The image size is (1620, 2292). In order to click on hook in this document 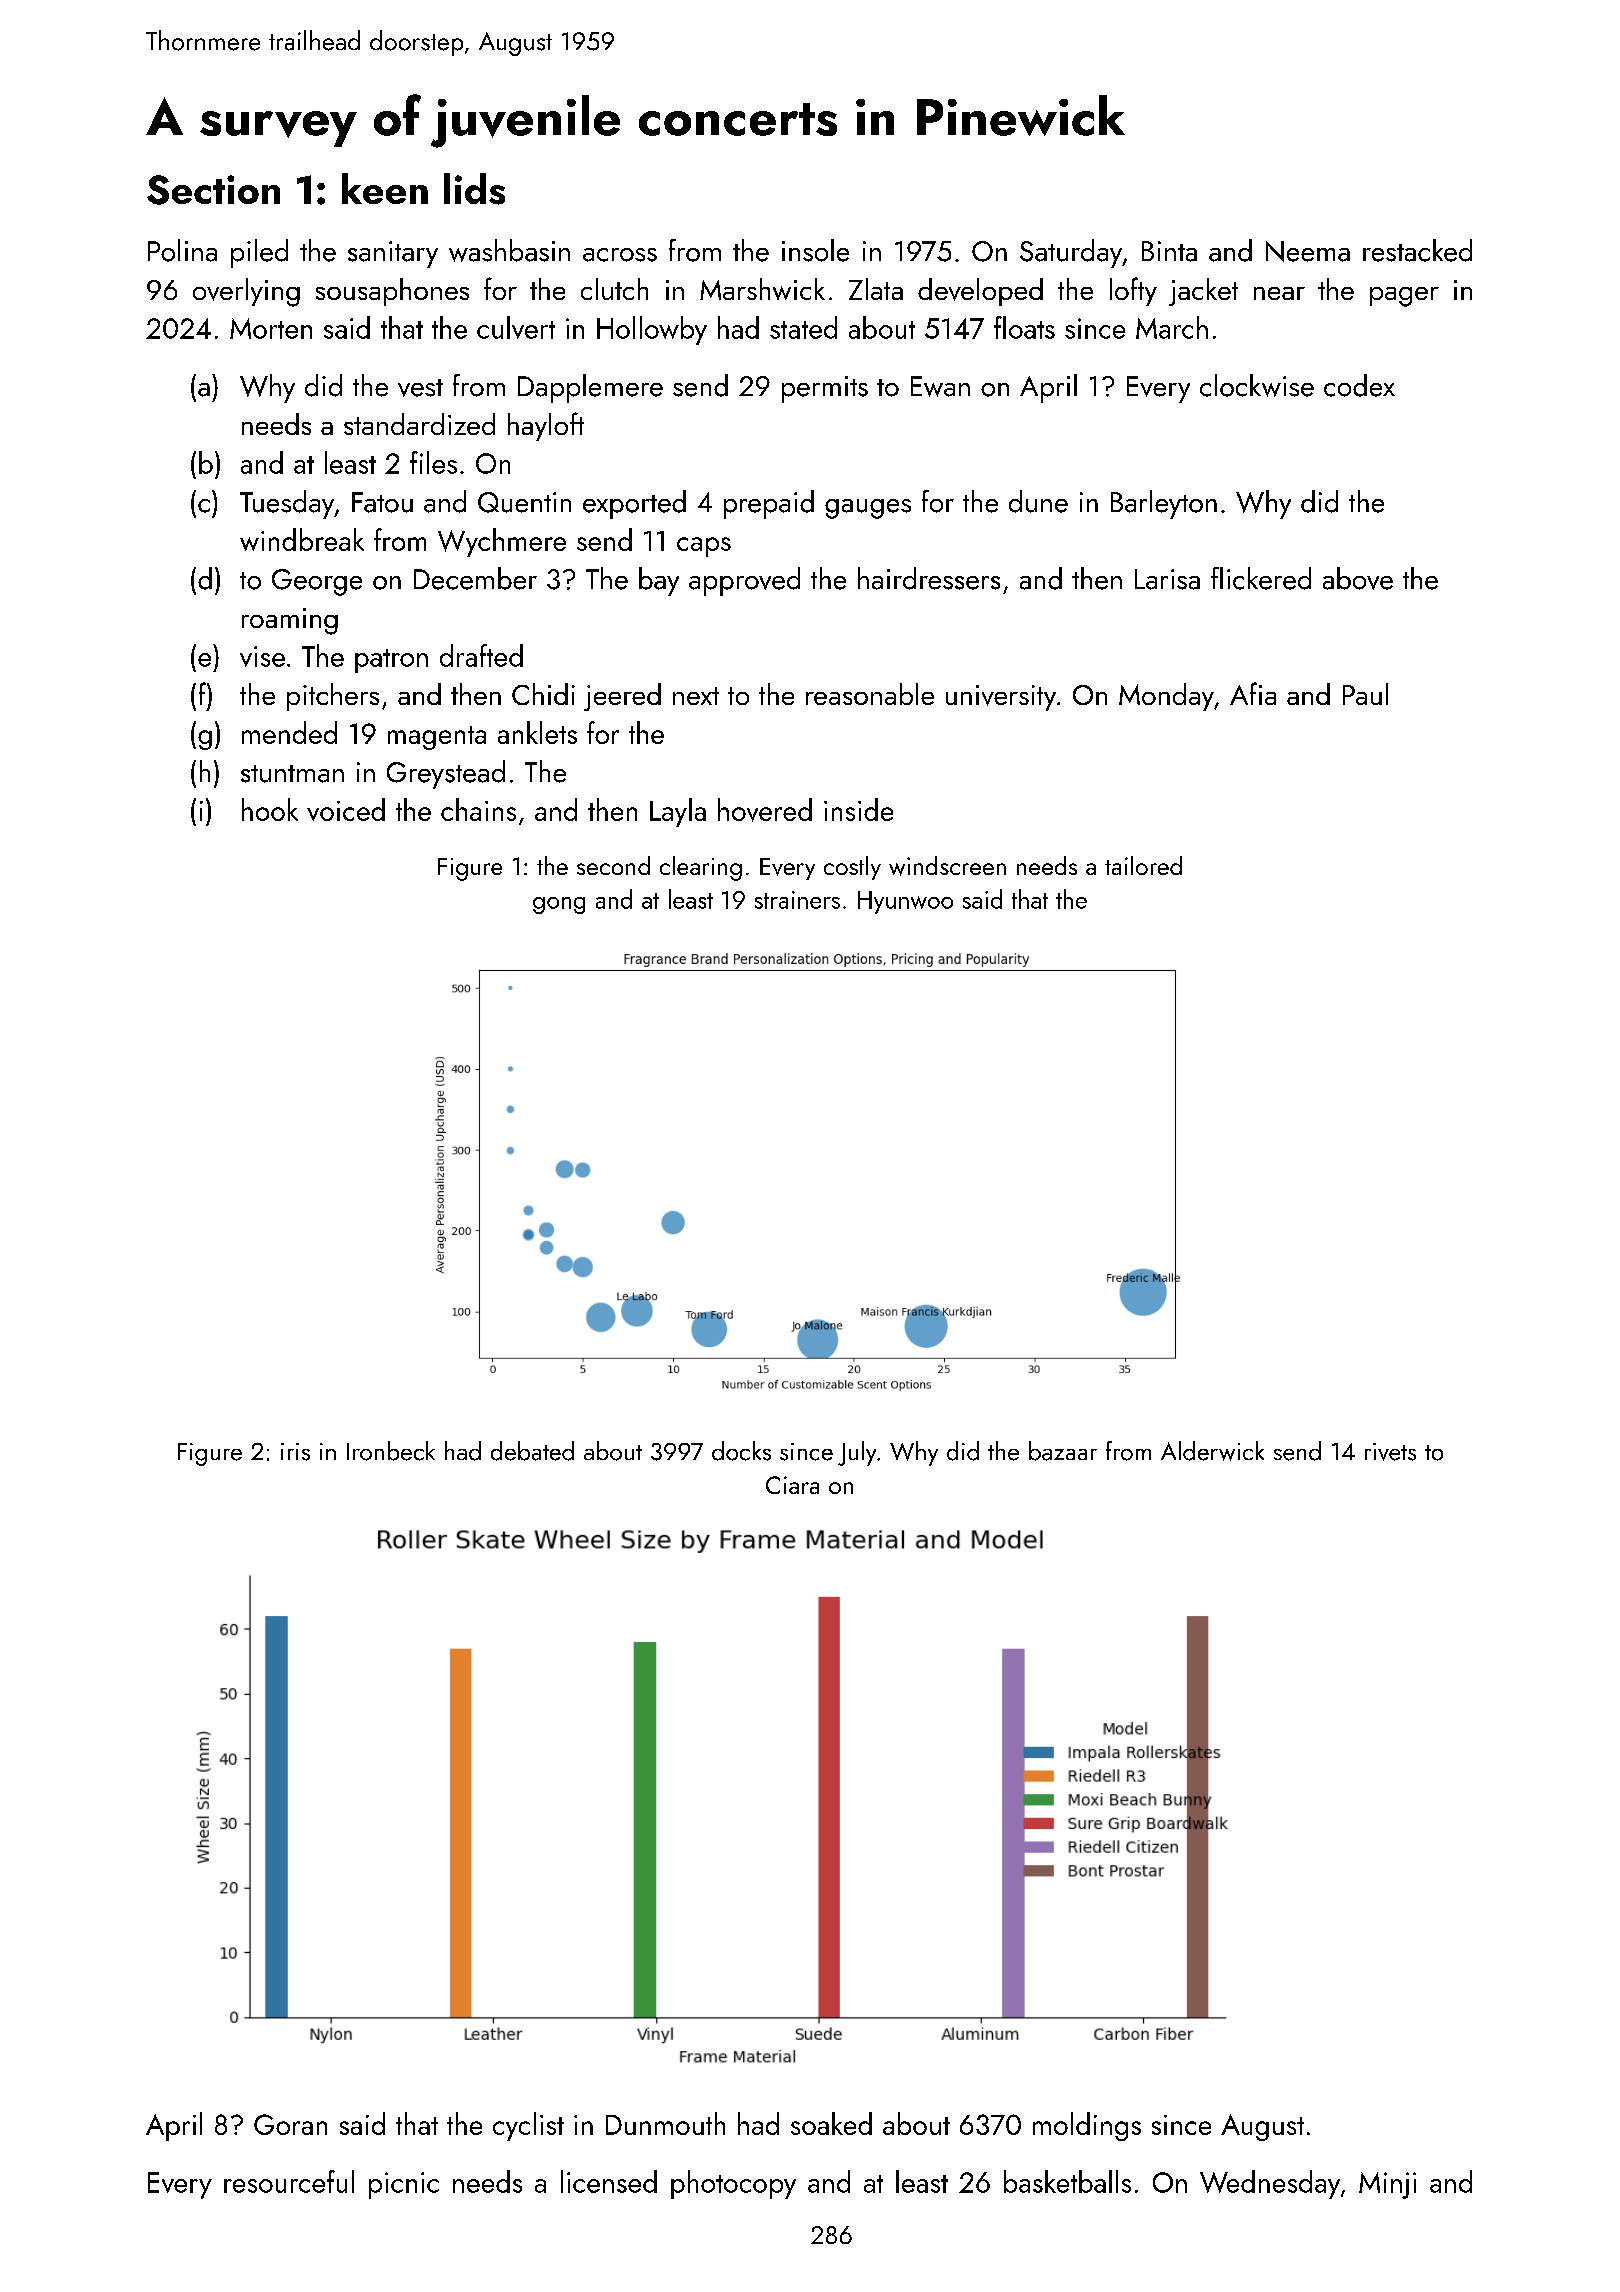, I will do `click(270, 809)`.
